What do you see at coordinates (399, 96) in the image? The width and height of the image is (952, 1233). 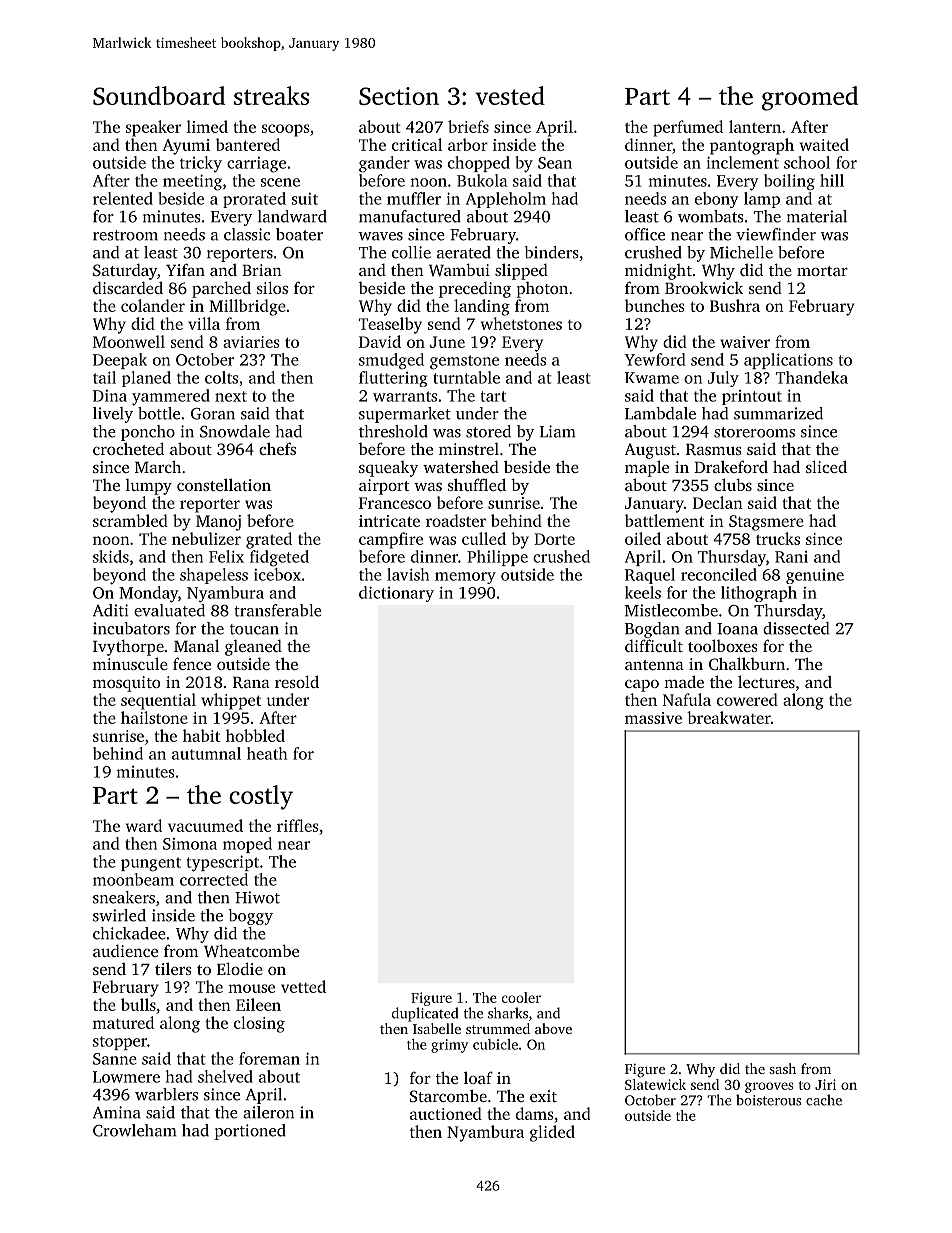 I see `Section` at bounding box center [399, 96].
